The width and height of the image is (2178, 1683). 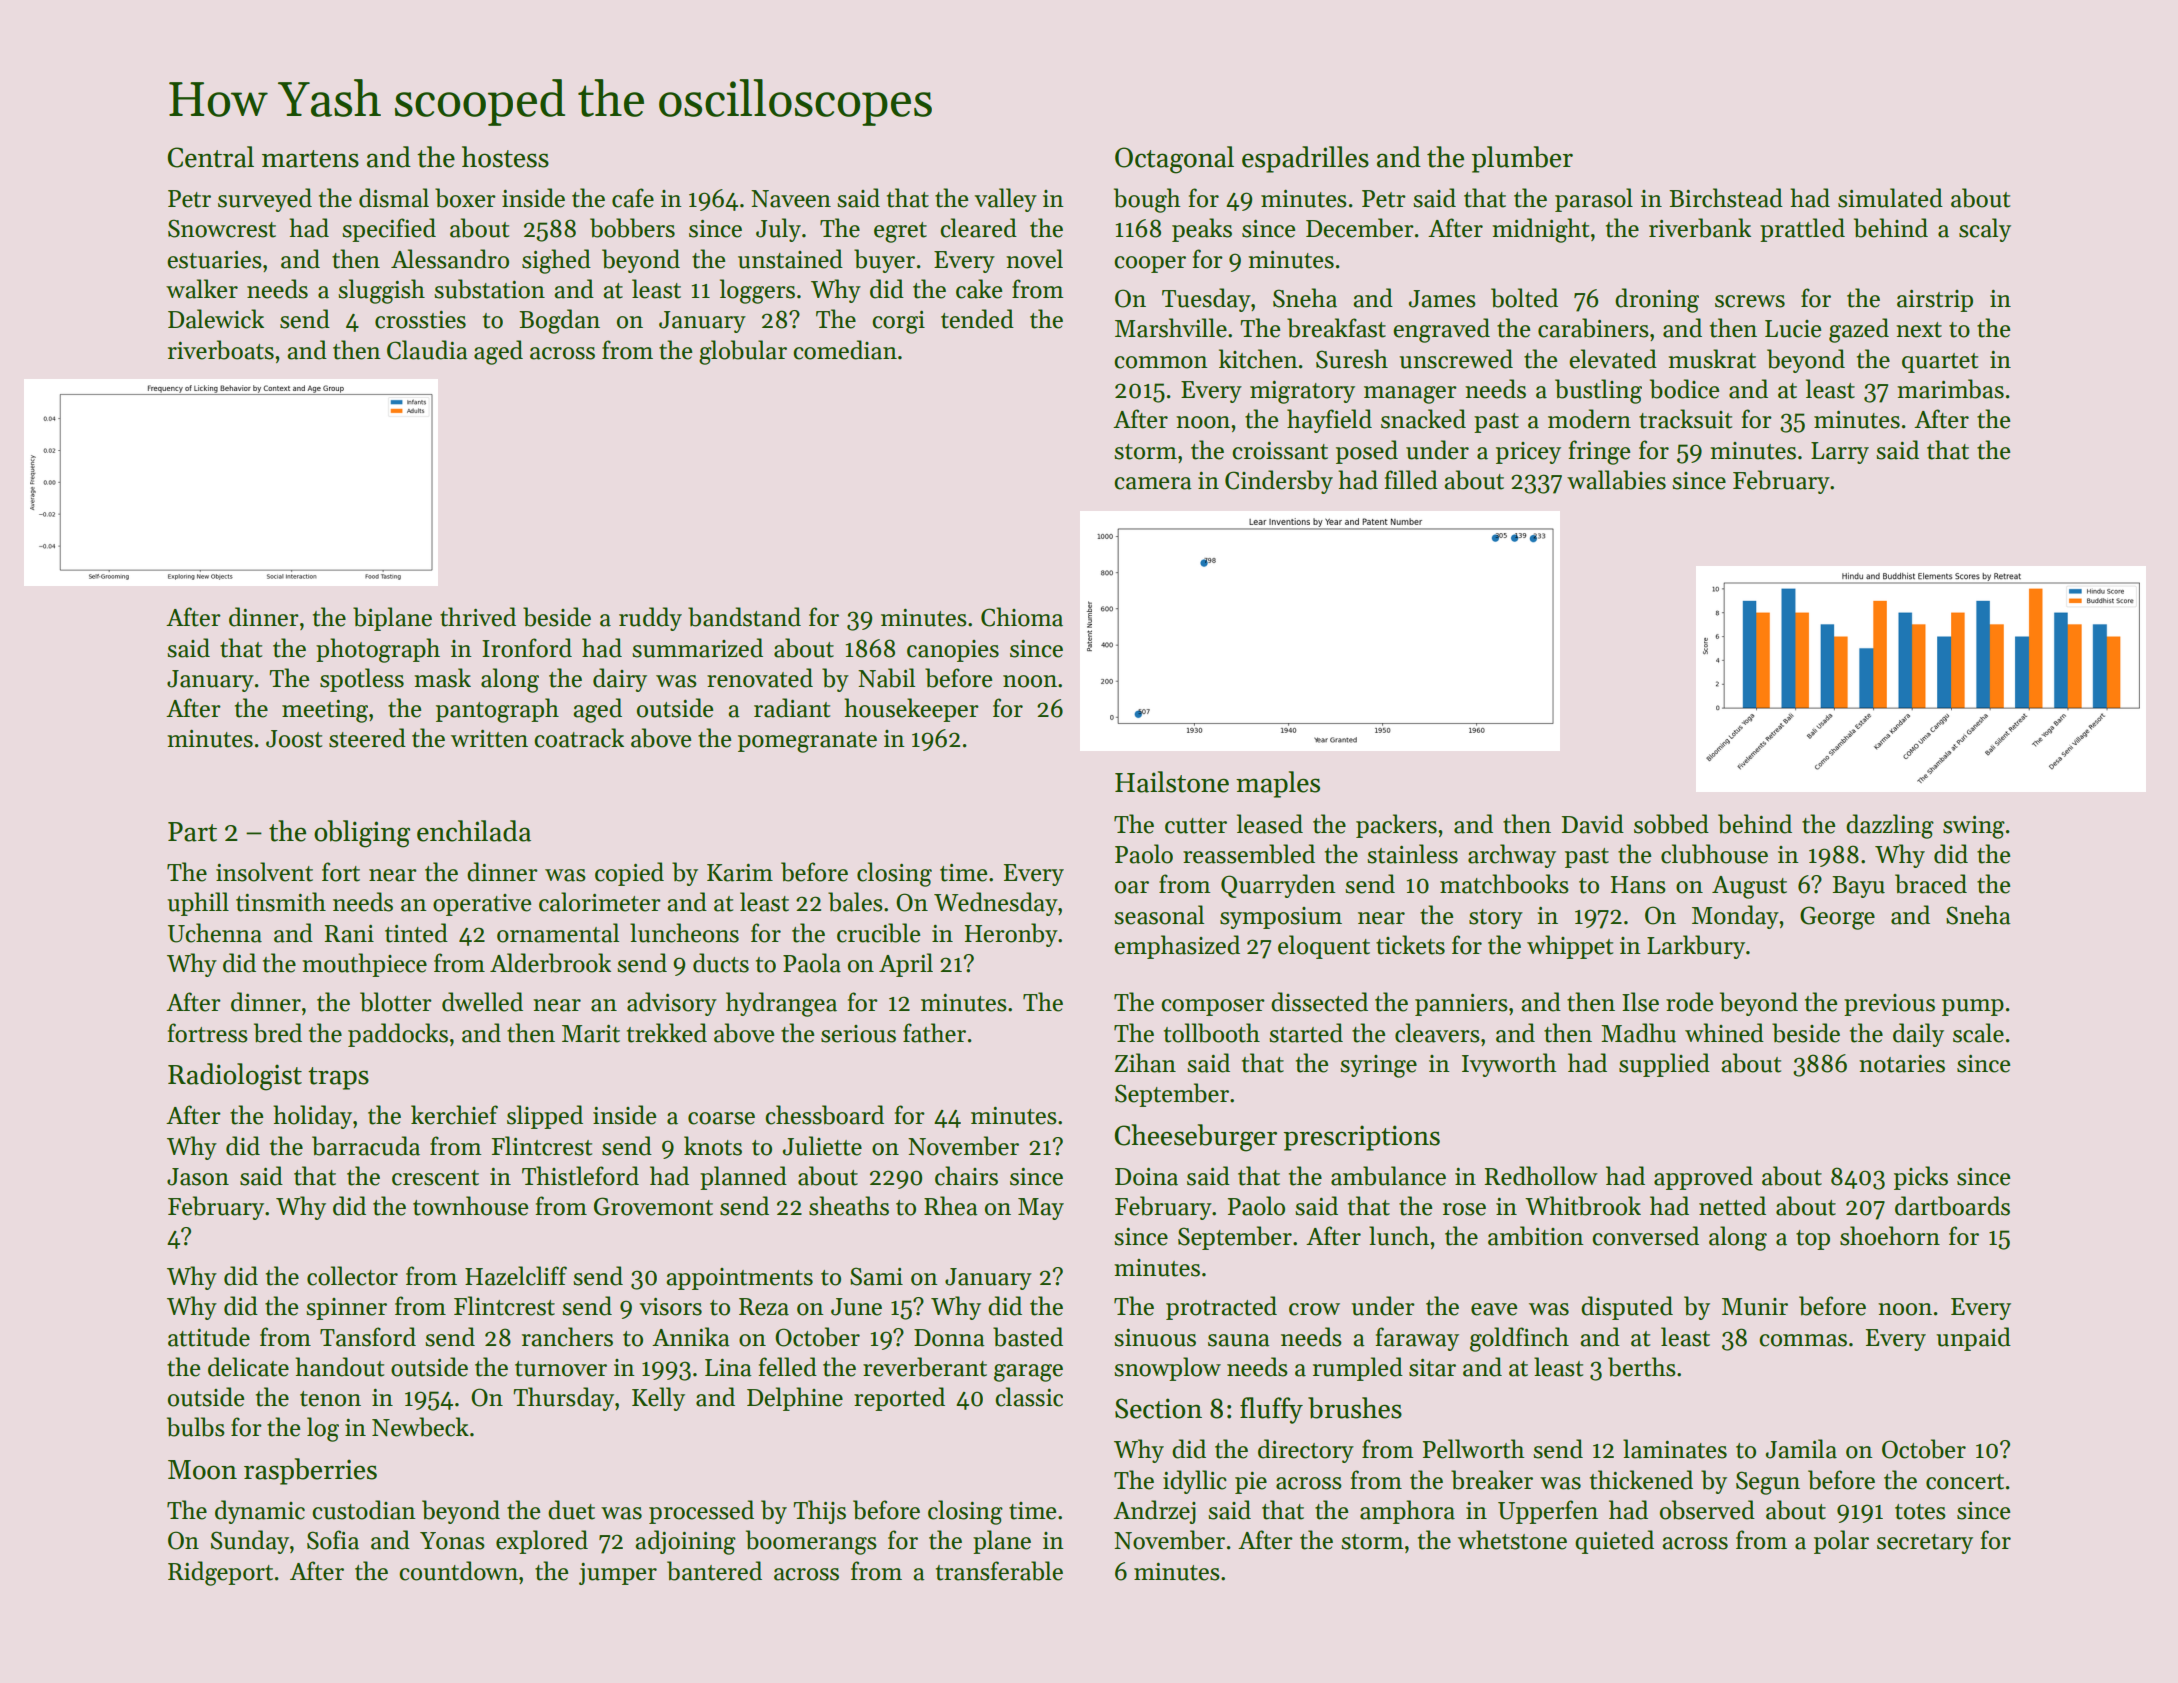 What do you see at coordinates (1172, 782) in the image?
I see `Hailstone` at bounding box center [1172, 782].
